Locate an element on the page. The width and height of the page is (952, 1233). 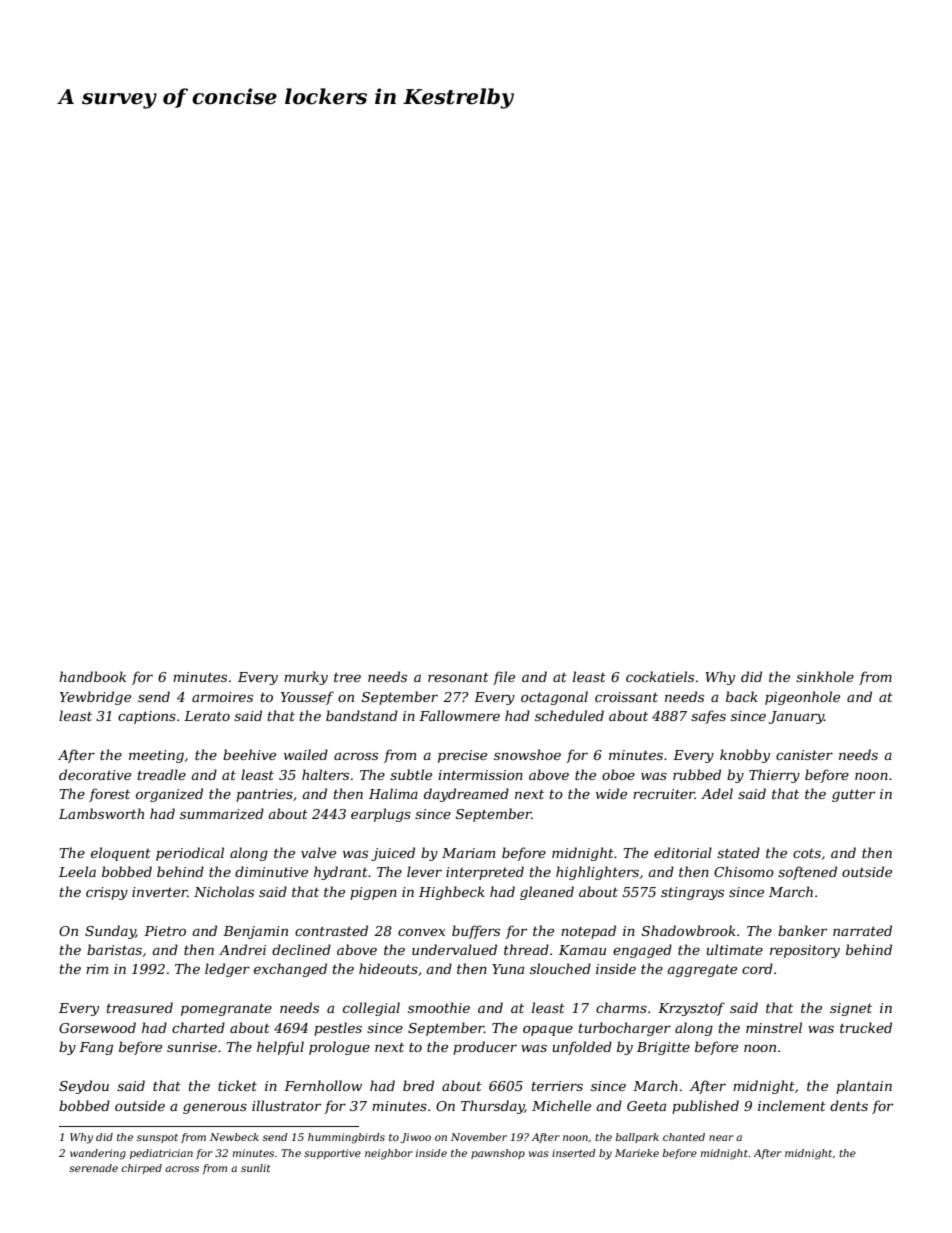
signet is located at coordinates (851, 1009).
